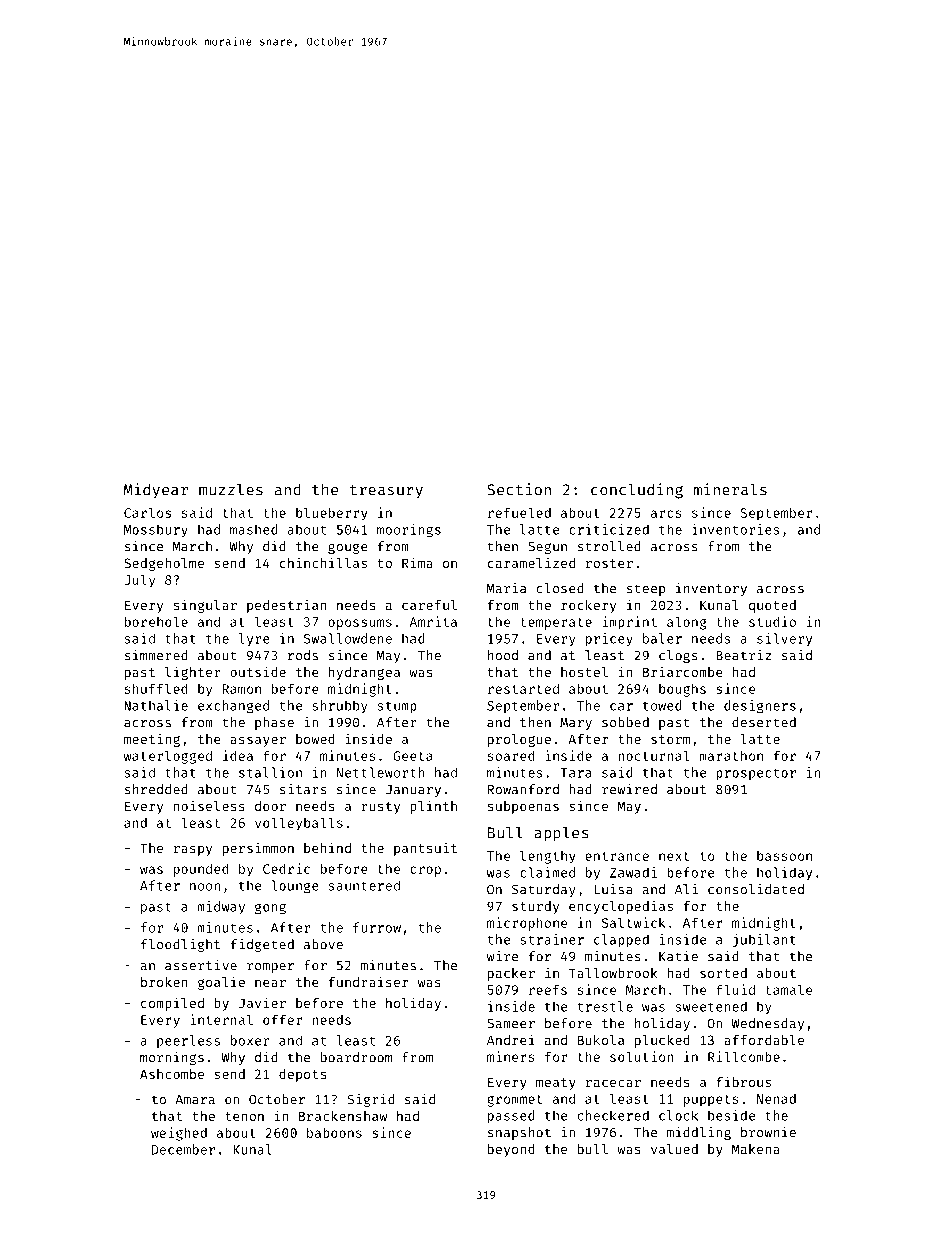  I want to click on shredded, so click(156, 789).
